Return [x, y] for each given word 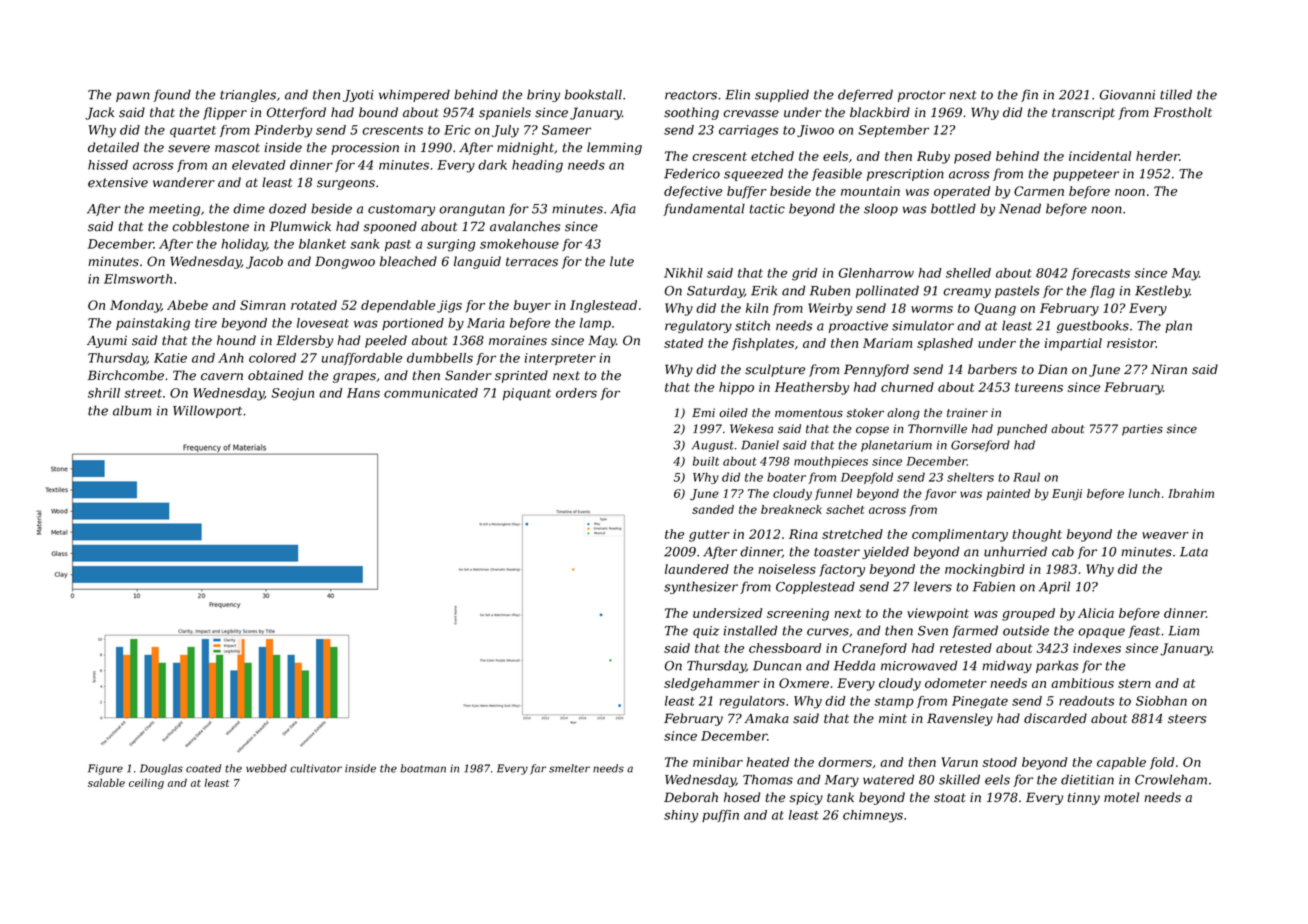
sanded [713, 509]
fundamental [704, 209]
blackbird [880, 112]
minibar [718, 762]
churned [907, 387]
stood [999, 762]
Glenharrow [876, 273]
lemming [614, 148]
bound [378, 112]
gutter [709, 536]
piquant [527, 394]
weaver [1165, 535]
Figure [105, 769]
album [132, 410]
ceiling [146, 783]
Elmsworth [138, 279]
